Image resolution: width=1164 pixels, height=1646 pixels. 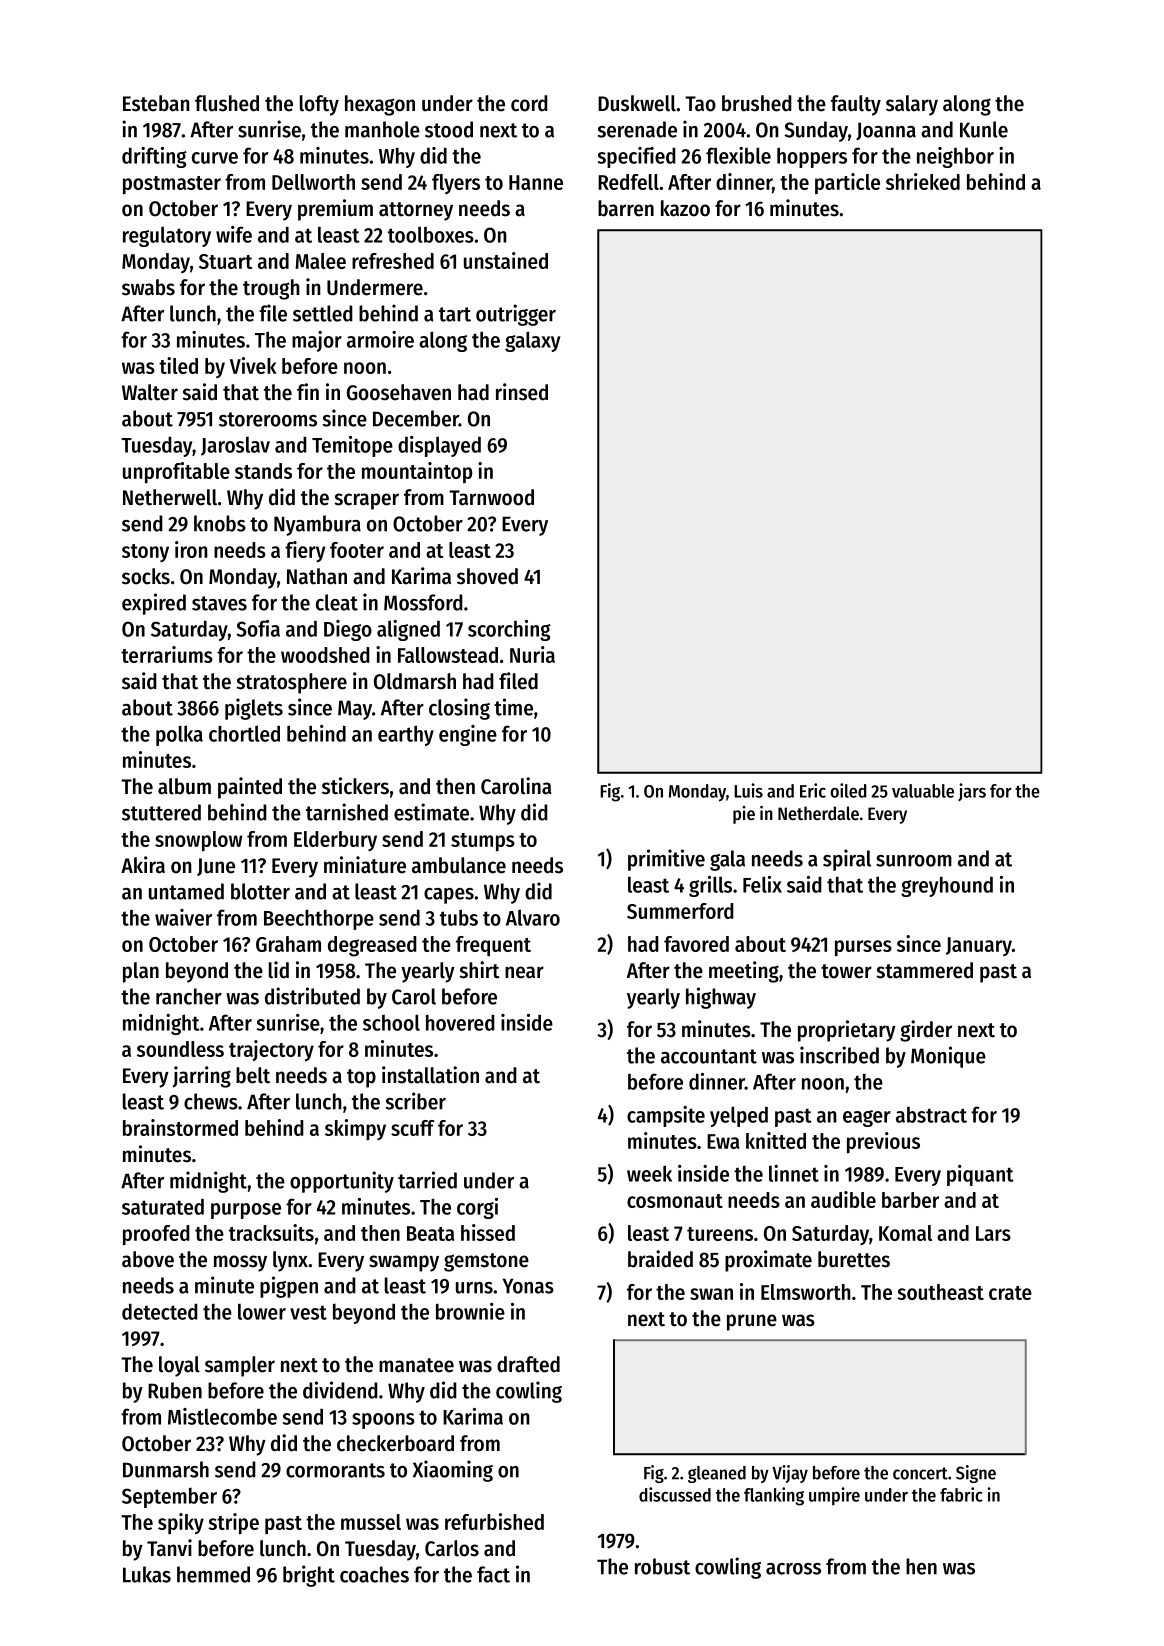 I want to click on bright, so click(x=309, y=1576).
